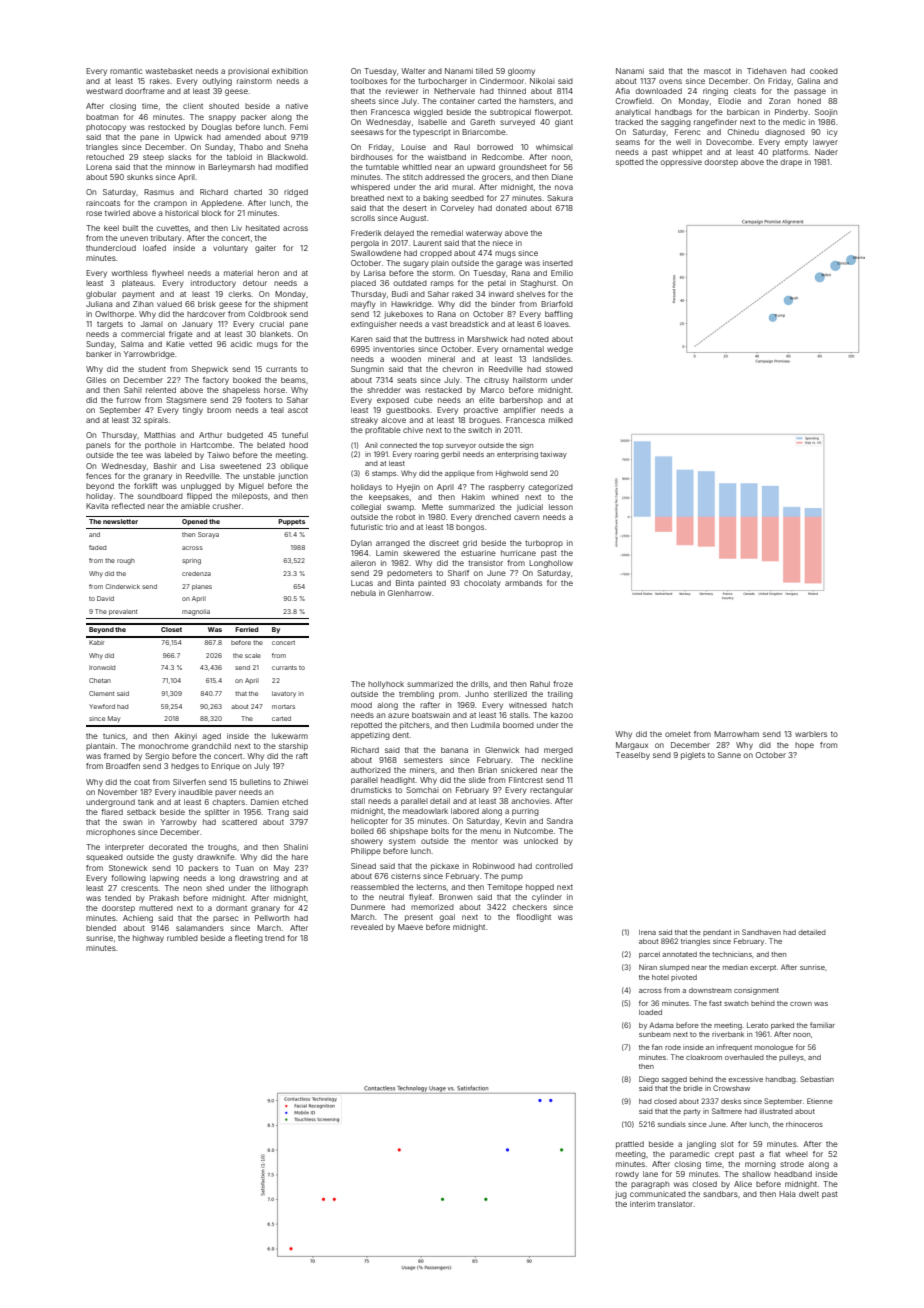 The width and height of the document is (924, 1308). What do you see at coordinates (447, 918) in the document?
I see `goal` at bounding box center [447, 918].
